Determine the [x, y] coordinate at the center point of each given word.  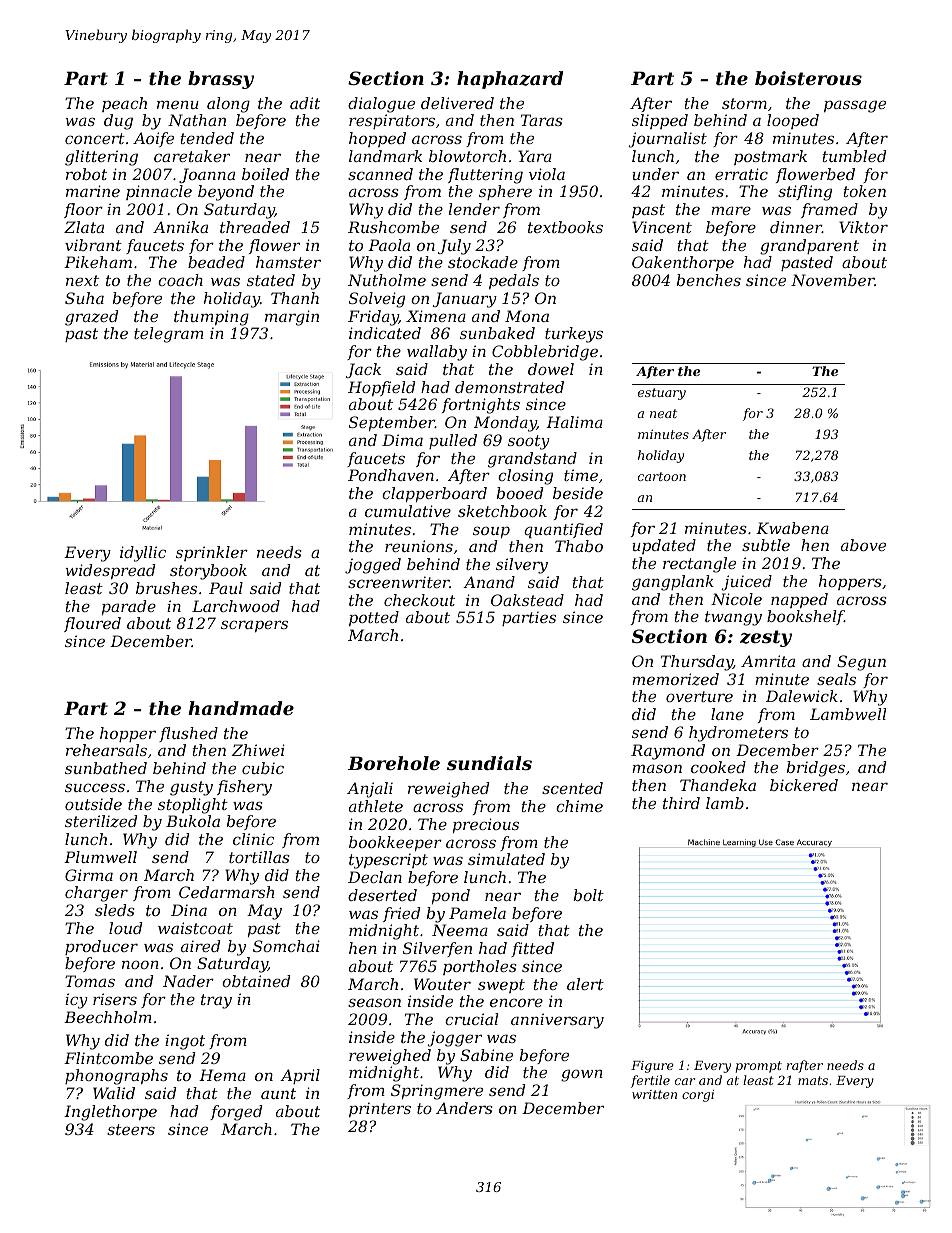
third [681, 803]
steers [131, 1129]
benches [709, 280]
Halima [574, 422]
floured [92, 624]
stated [271, 280]
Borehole [394, 763]
